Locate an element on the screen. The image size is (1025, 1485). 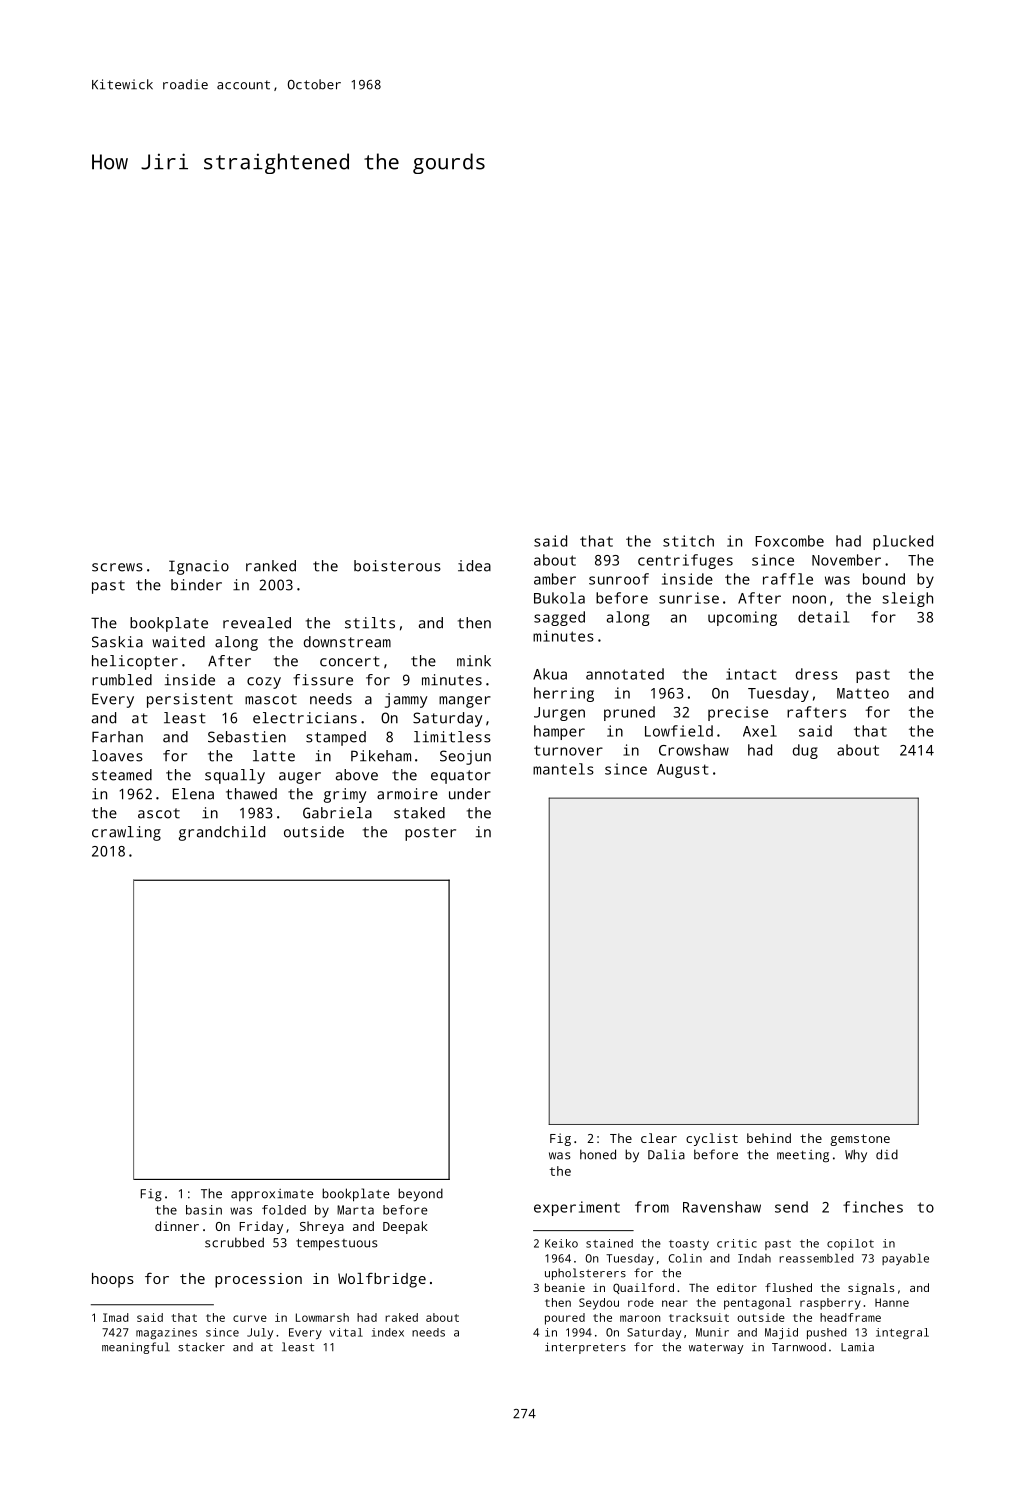
idea is located at coordinates (474, 566).
